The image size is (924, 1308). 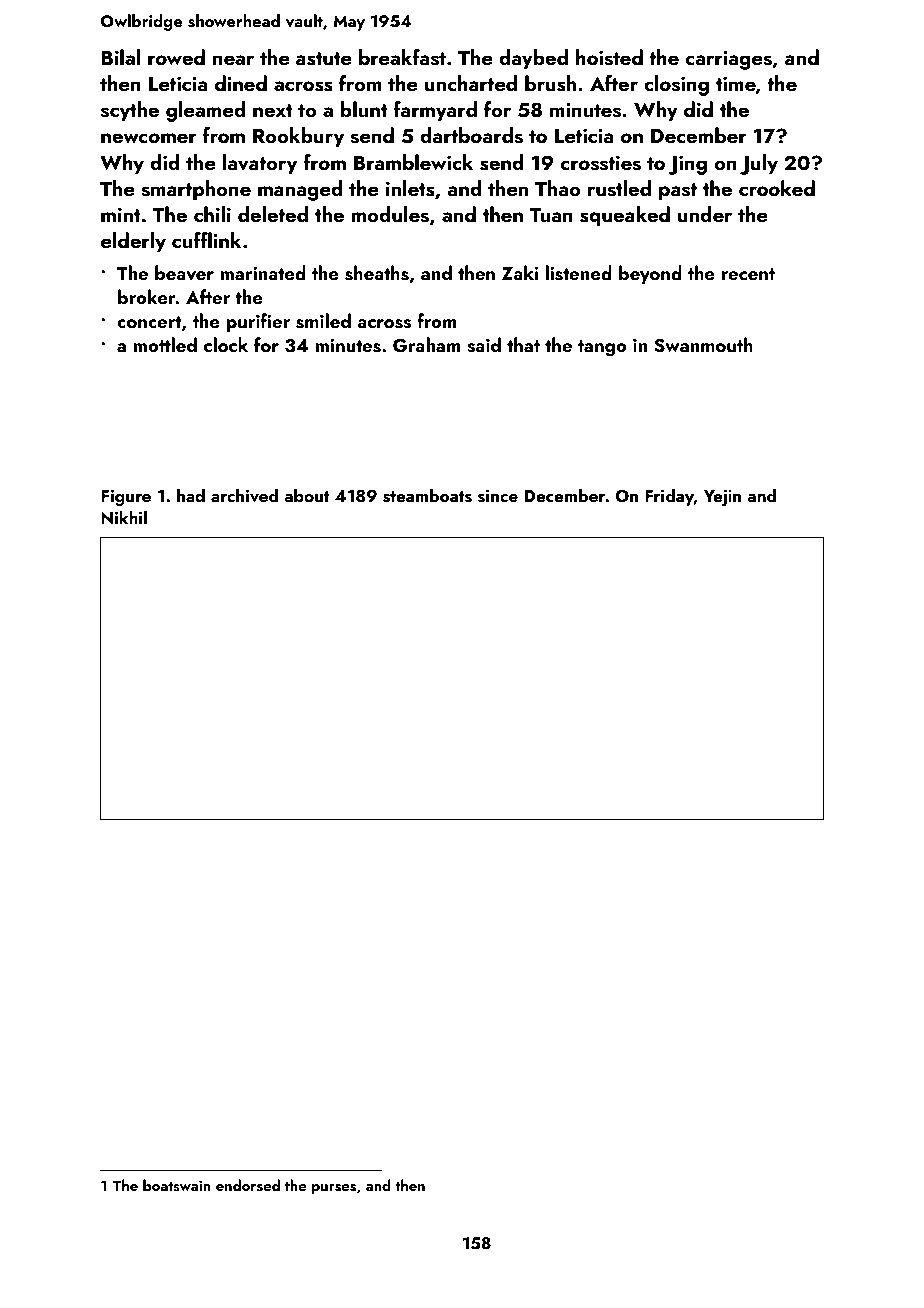 I want to click on blunt, so click(x=364, y=109).
